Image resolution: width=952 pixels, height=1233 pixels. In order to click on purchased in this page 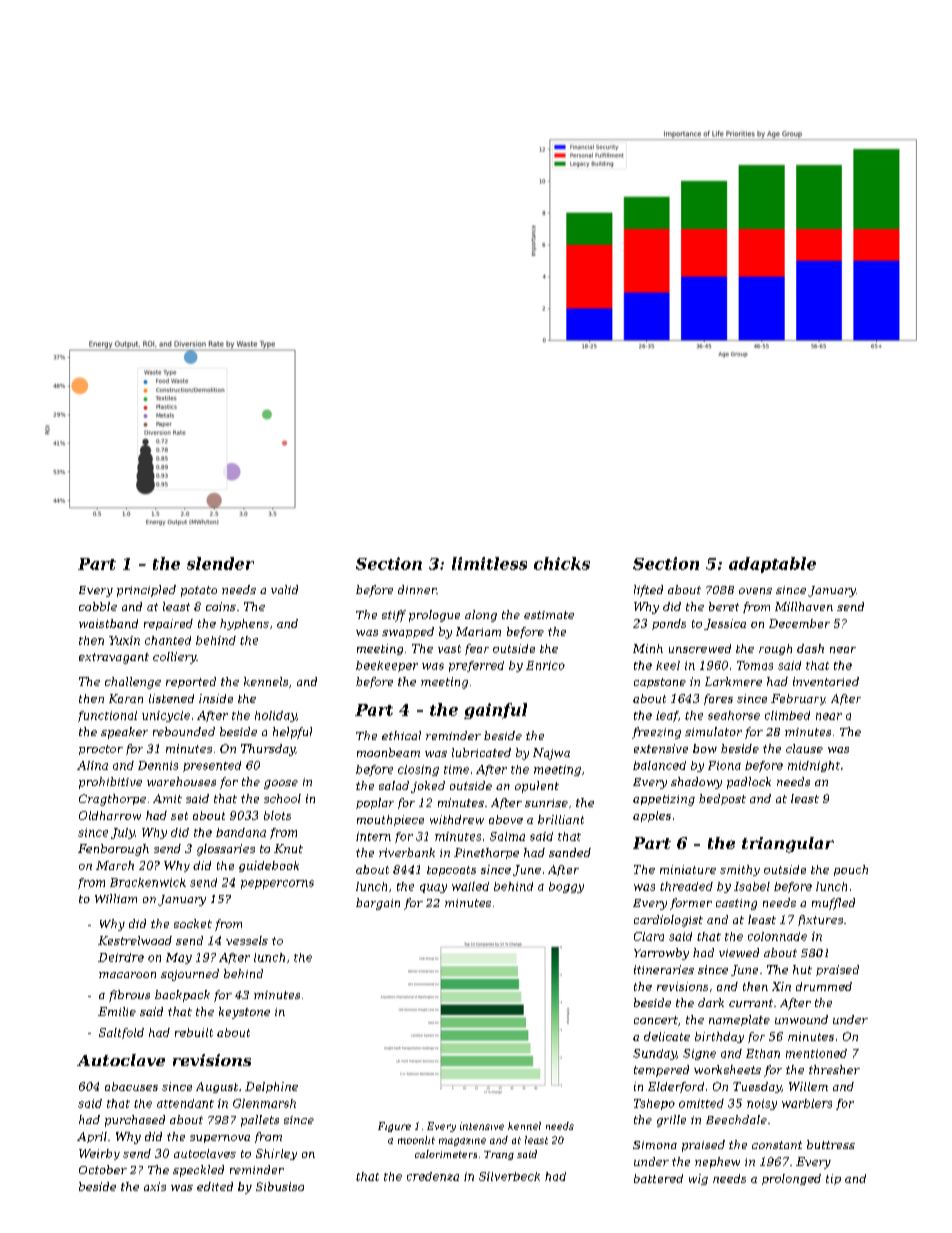, I will do `click(135, 1121)`.
